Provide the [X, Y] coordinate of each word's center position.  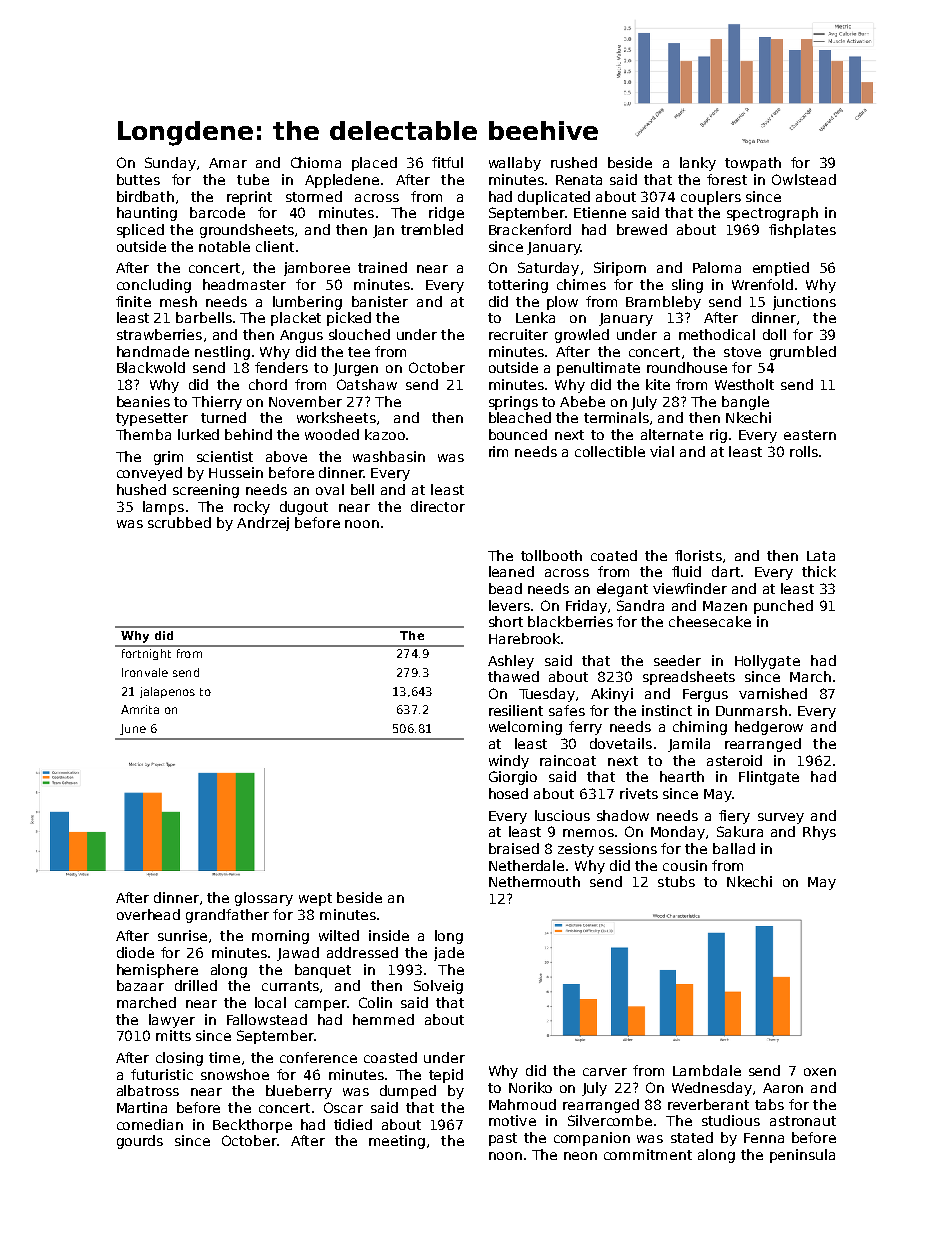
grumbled [803, 353]
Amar [228, 163]
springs [513, 403]
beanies [143, 401]
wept [315, 899]
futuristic [162, 1074]
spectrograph [772, 214]
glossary [264, 899]
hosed [508, 793]
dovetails [621, 743]
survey [781, 818]
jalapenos [167, 692]
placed [374, 164]
